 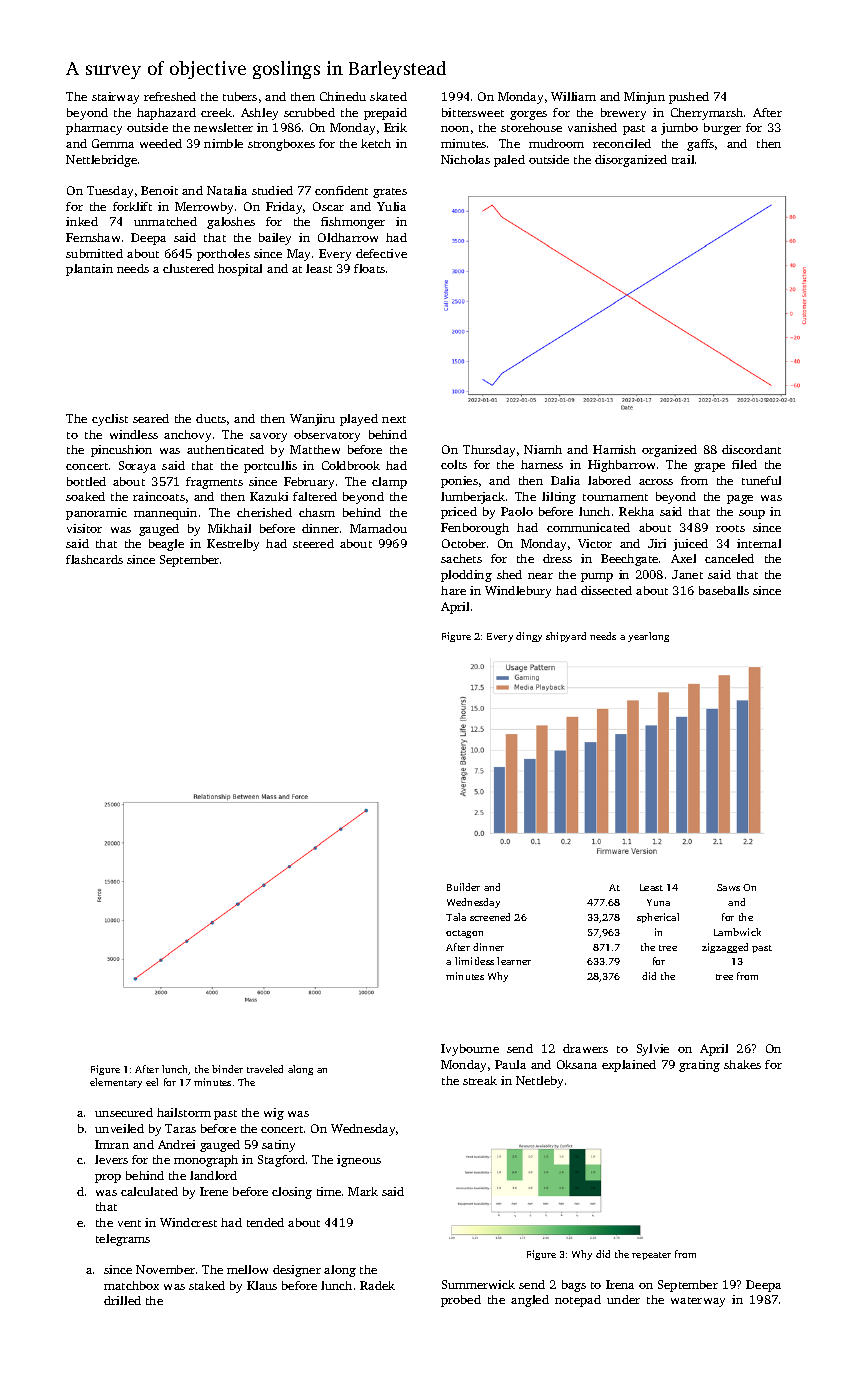 I want to click on discordant, so click(x=751, y=449).
